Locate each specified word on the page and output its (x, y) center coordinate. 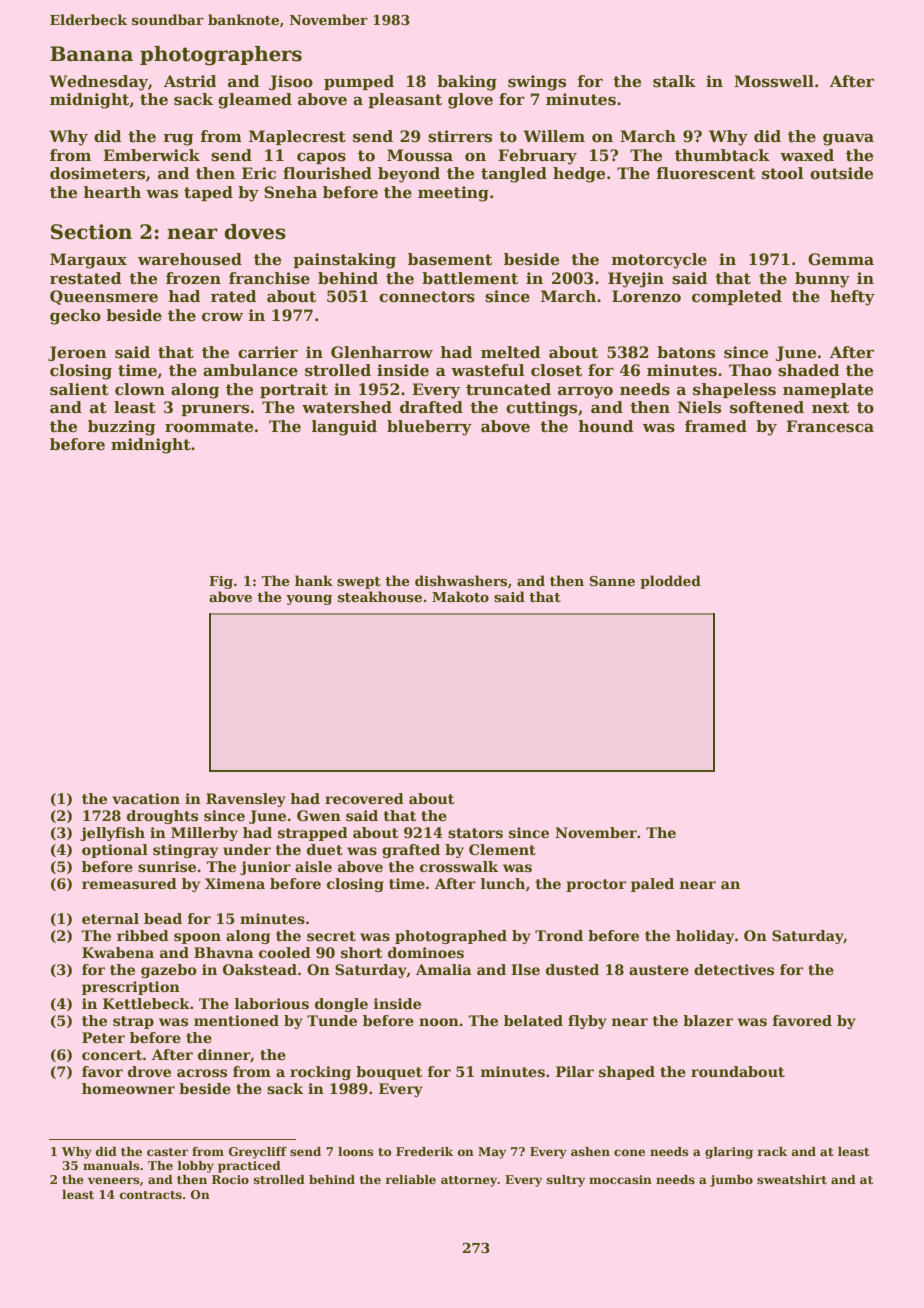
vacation (146, 798)
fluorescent (705, 173)
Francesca (830, 426)
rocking (320, 1073)
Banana (91, 54)
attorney (469, 1181)
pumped (359, 82)
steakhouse (380, 596)
